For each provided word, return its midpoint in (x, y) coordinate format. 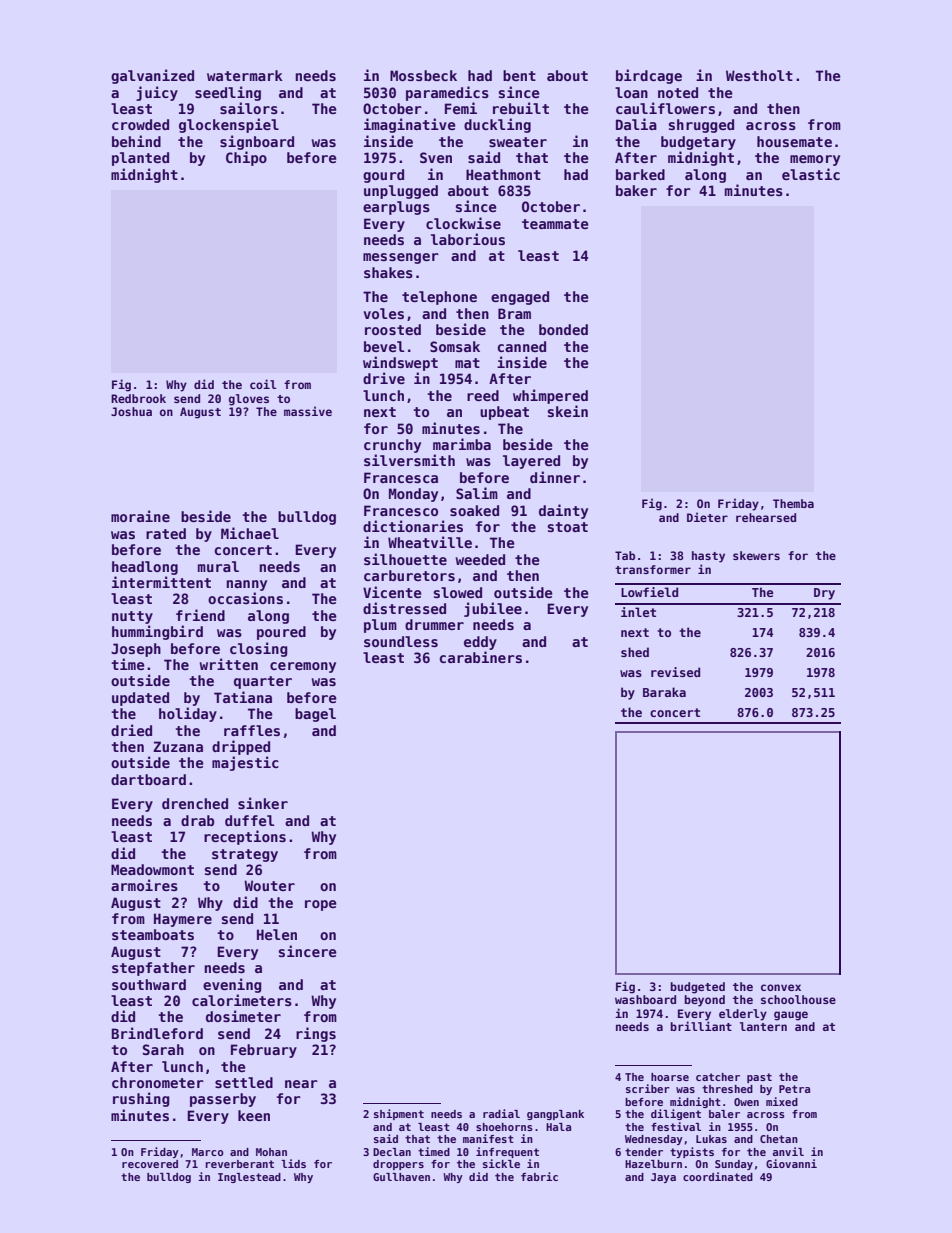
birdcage (649, 76)
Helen (277, 934)
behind (136, 141)
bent (519, 75)
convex (781, 987)
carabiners (480, 657)
